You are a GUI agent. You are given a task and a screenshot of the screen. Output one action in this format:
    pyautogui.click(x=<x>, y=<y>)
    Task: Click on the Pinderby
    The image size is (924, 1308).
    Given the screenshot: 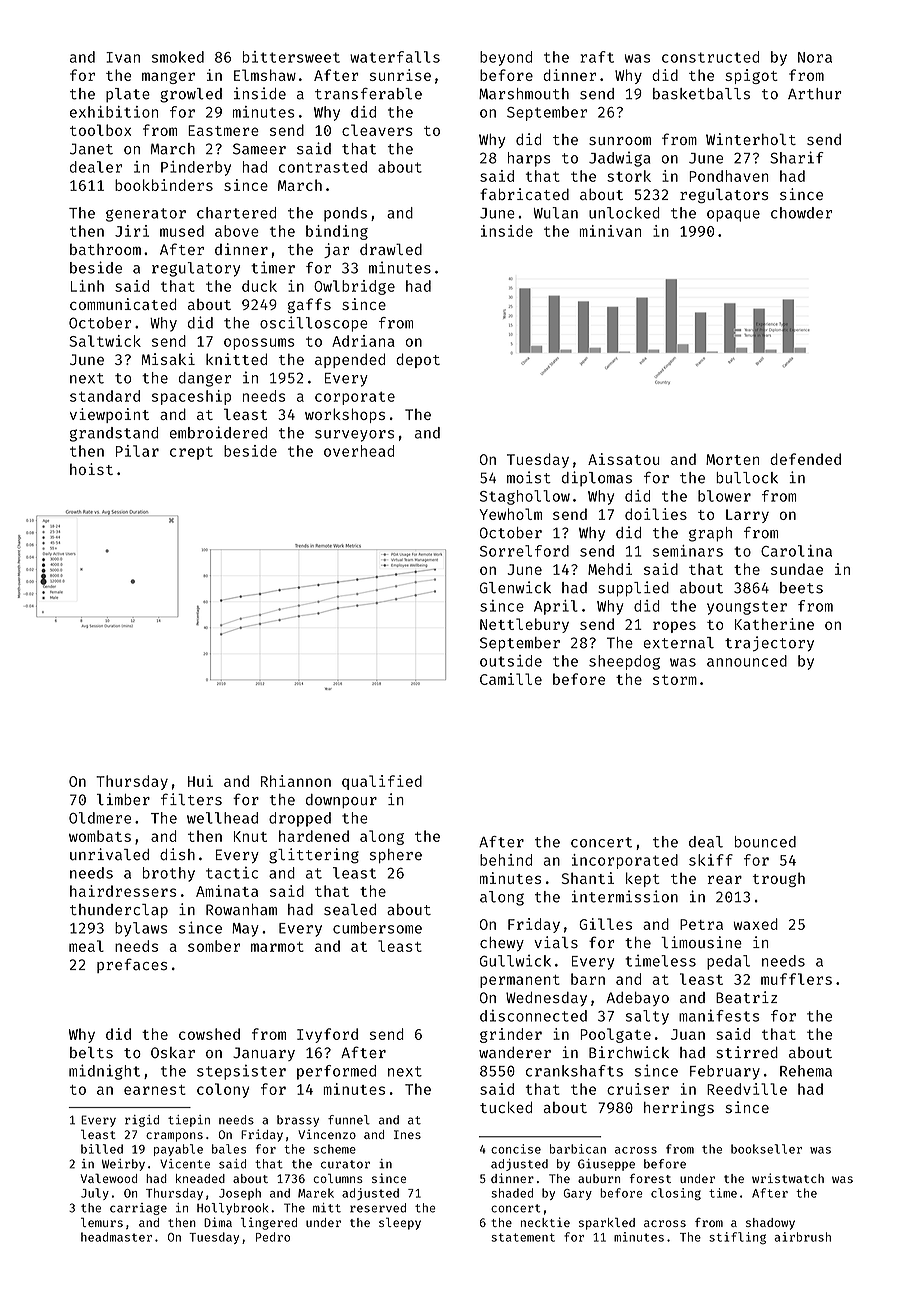 What is the action you would take?
    pyautogui.click(x=196, y=168)
